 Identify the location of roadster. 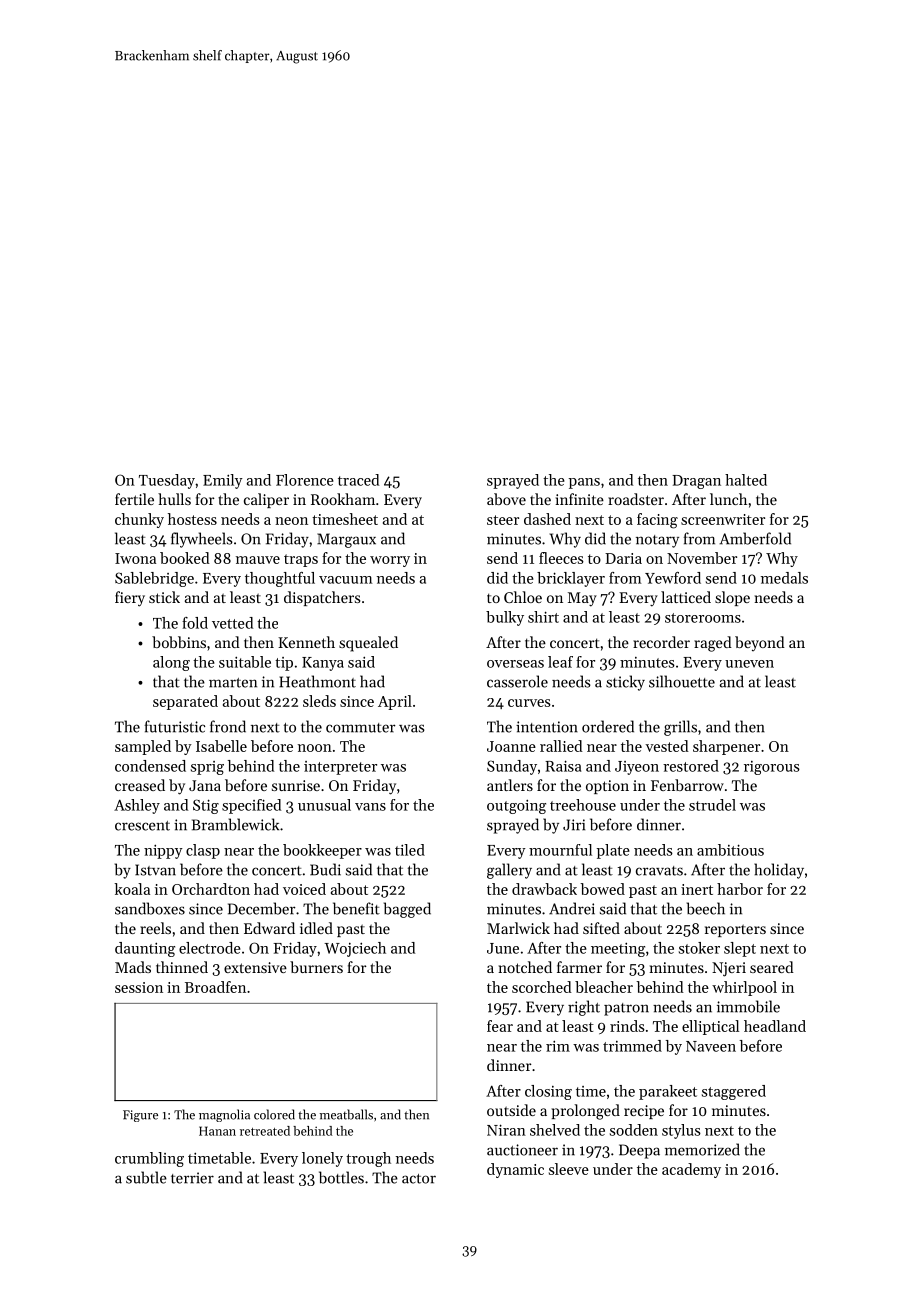
(636, 499).
